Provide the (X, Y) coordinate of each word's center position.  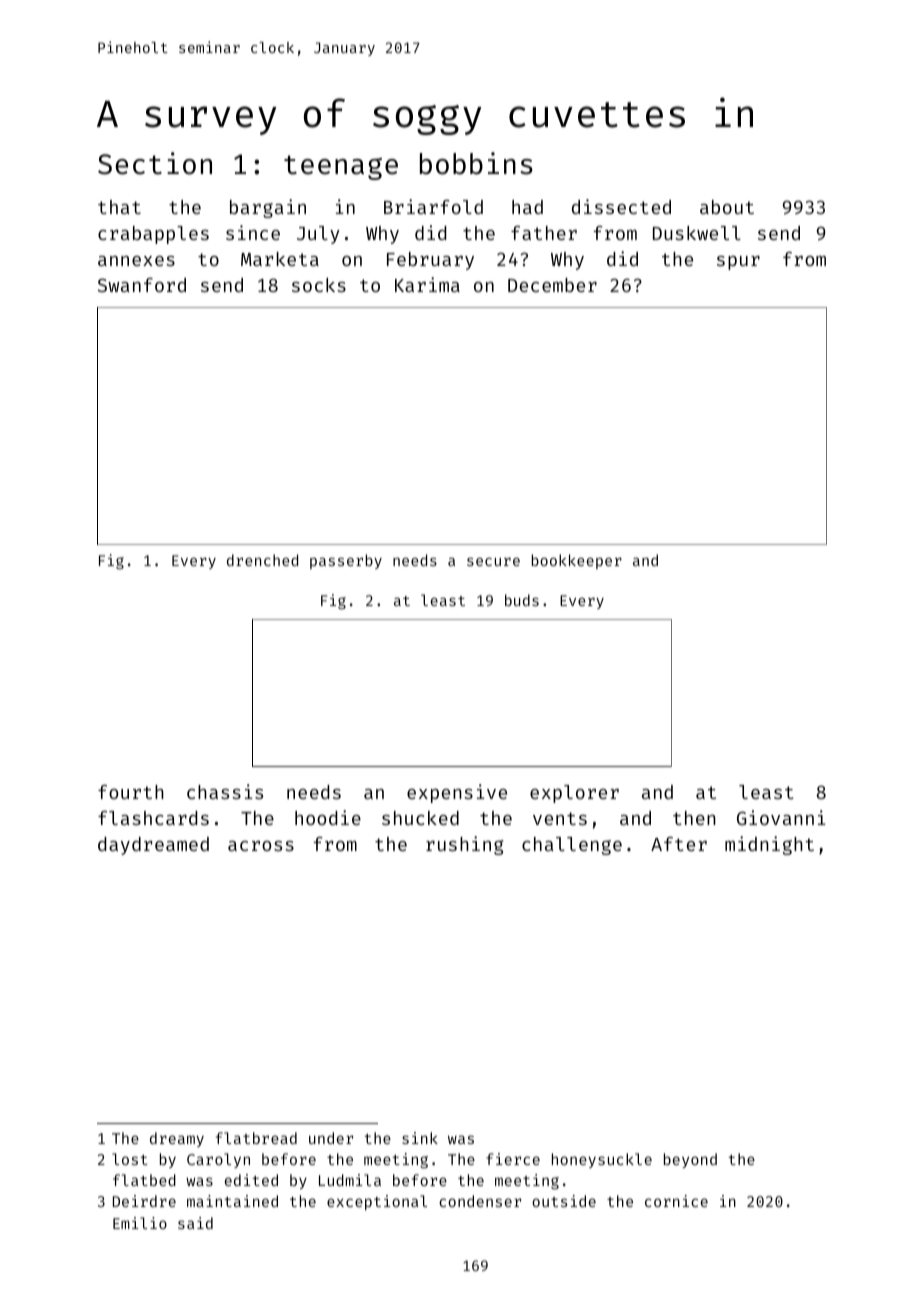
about (727, 207)
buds (522, 600)
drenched (262, 560)
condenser (480, 1201)
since (253, 232)
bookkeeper (577, 561)
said (195, 1223)
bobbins (476, 163)
